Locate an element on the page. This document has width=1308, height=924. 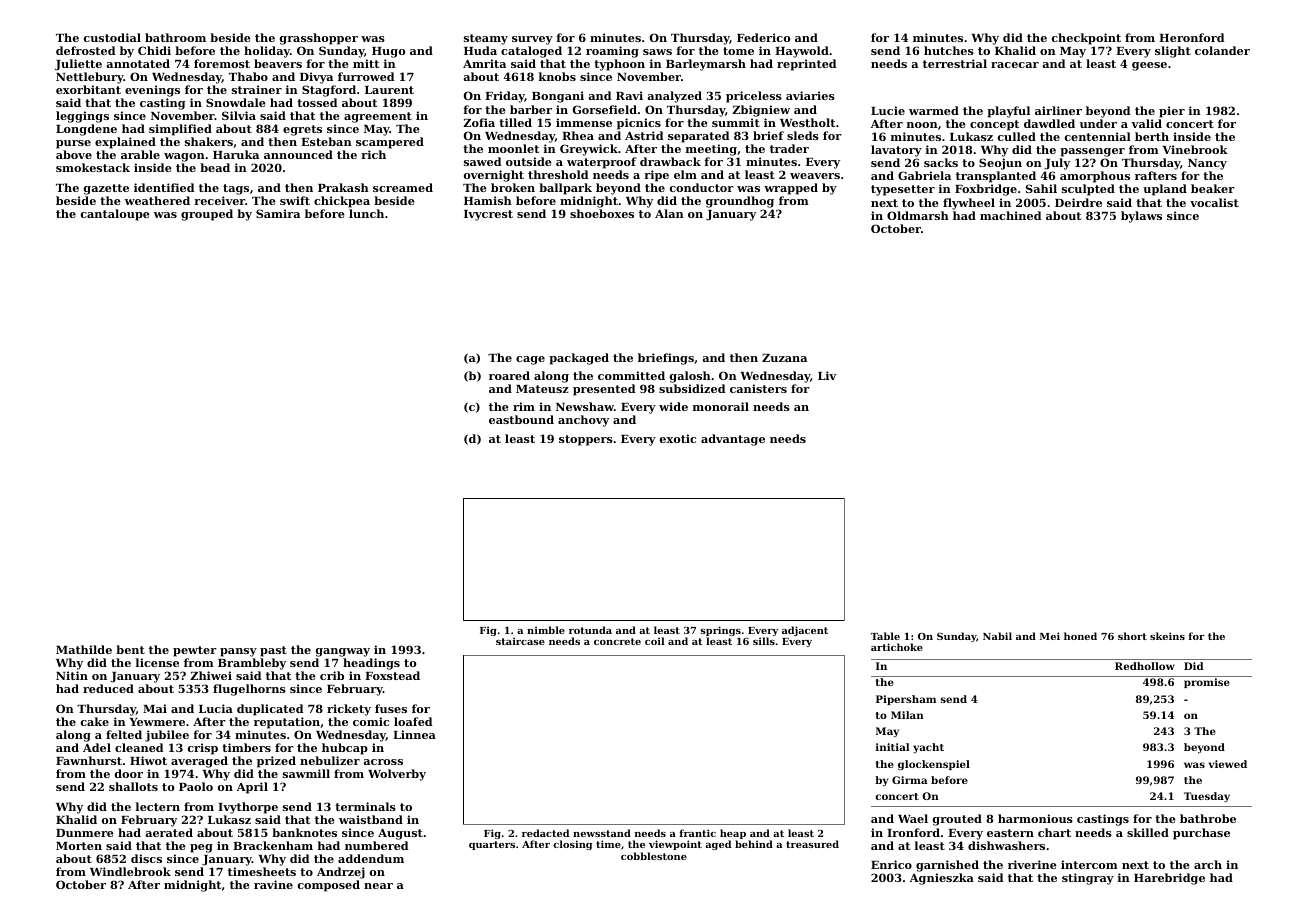
advantage is located at coordinates (733, 440).
